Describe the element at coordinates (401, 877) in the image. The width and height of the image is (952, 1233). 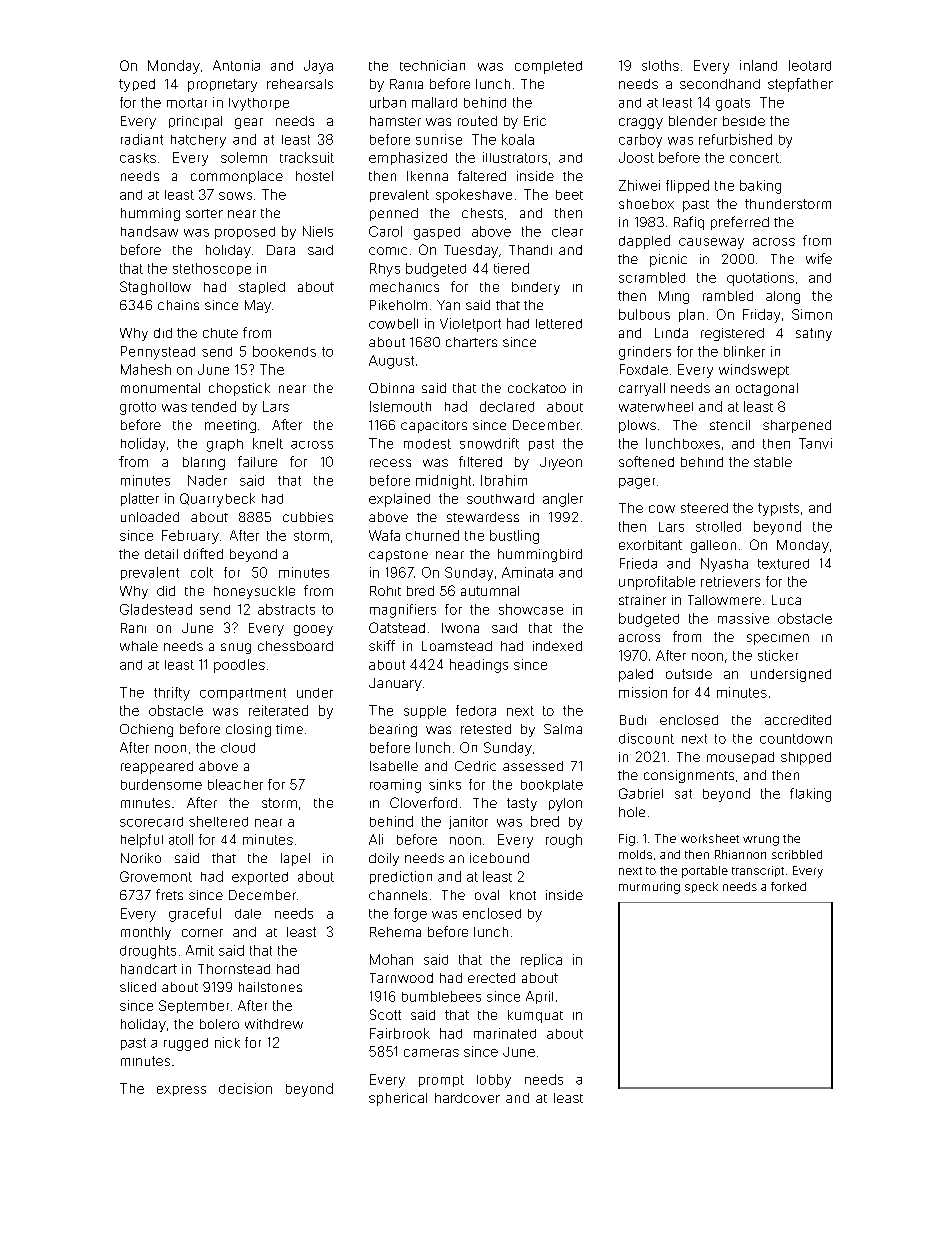
I see `prediction` at that location.
